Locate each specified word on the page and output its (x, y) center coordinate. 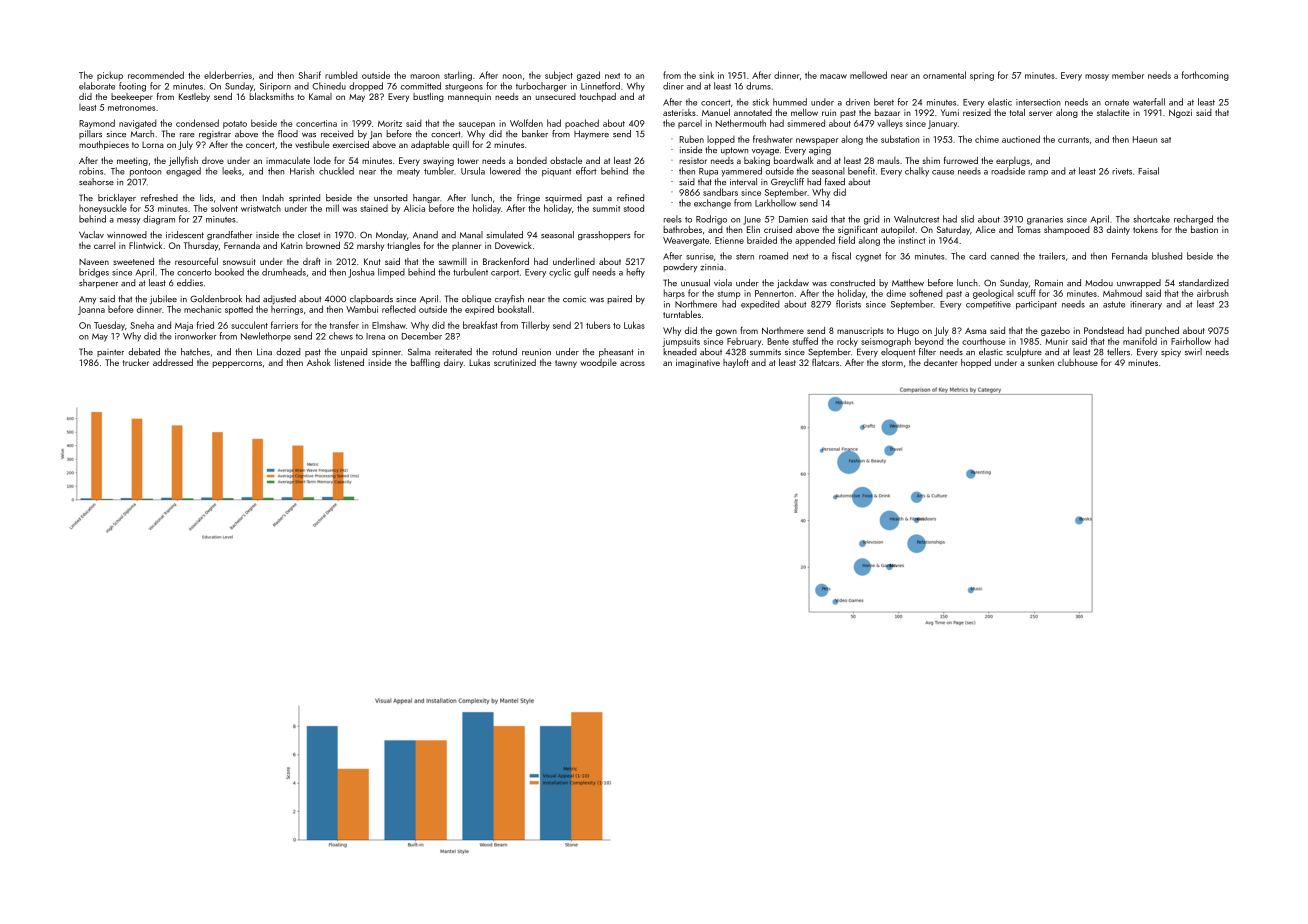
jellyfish (183, 161)
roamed (773, 256)
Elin (753, 229)
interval (743, 181)
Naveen (94, 262)
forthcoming (1205, 76)
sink (706, 75)
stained (374, 208)
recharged (1193, 220)
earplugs (1013, 161)
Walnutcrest (916, 219)
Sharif (310, 75)
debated (144, 351)
